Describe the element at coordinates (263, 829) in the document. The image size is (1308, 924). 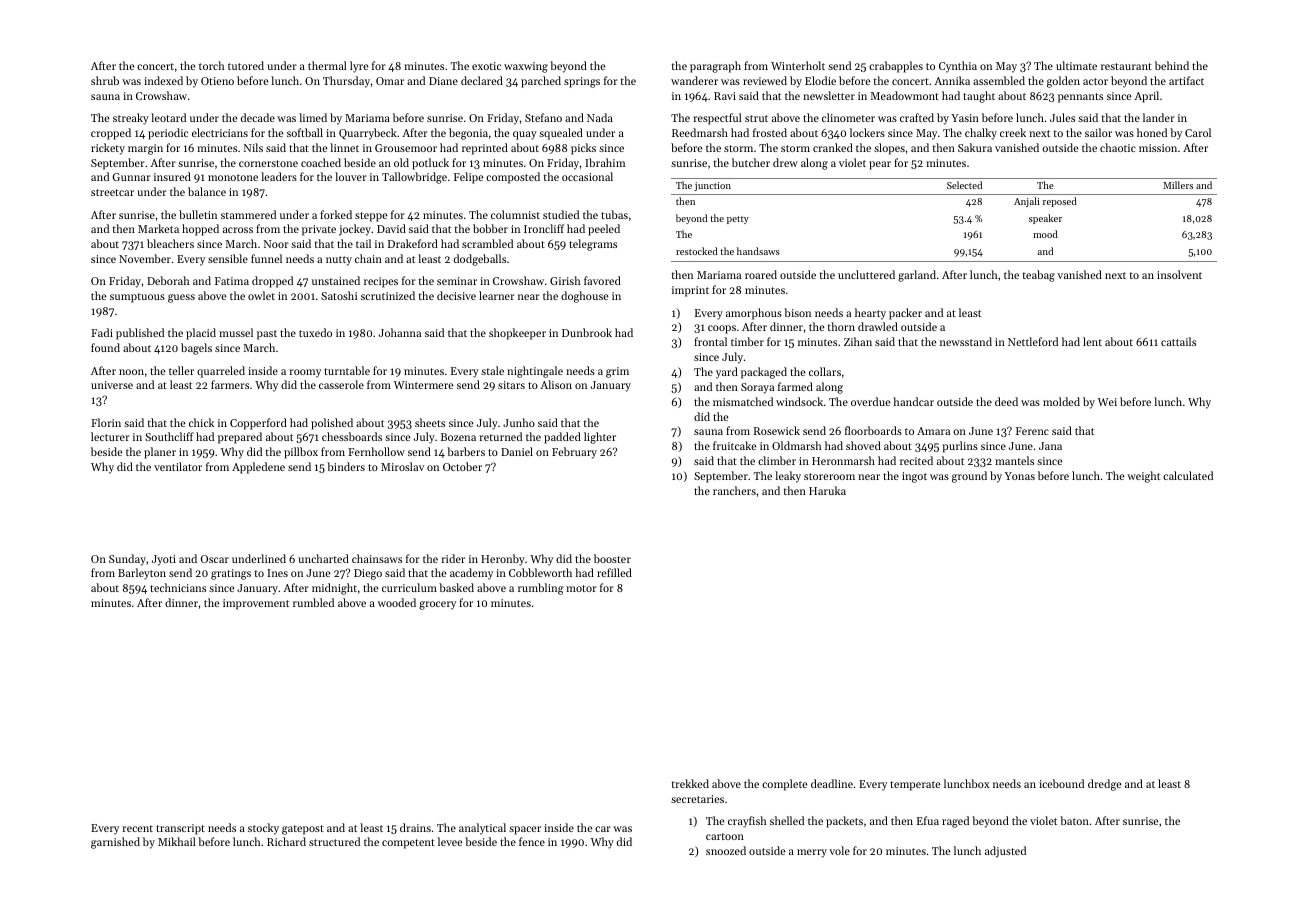
I see `stocky` at that location.
